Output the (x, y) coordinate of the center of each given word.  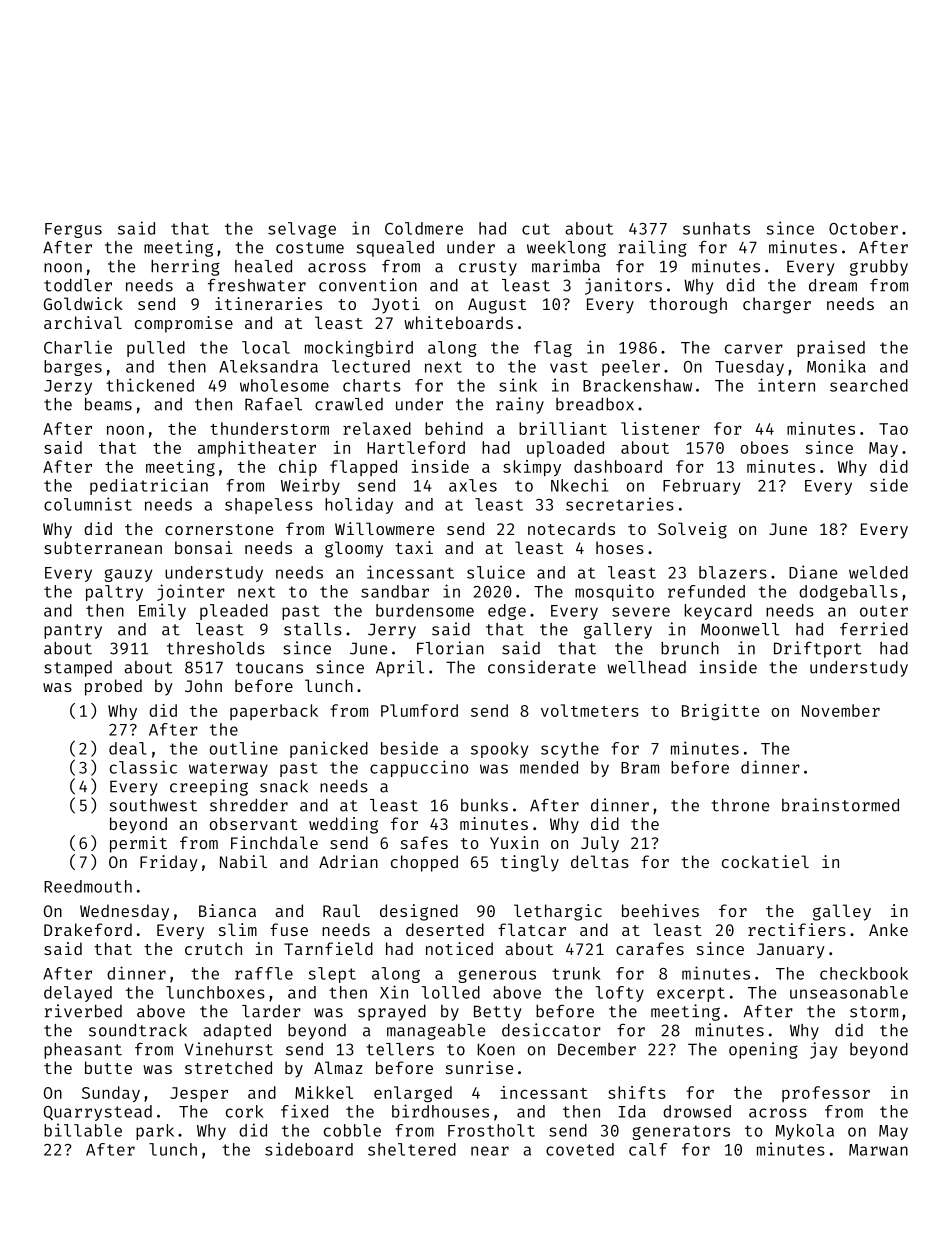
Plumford (419, 710)
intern (786, 385)
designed (419, 912)
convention (368, 285)
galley (842, 912)
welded (878, 572)
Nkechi (579, 485)
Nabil (243, 861)
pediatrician (149, 486)
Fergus (73, 230)
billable (83, 1130)
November (841, 710)
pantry (73, 631)
